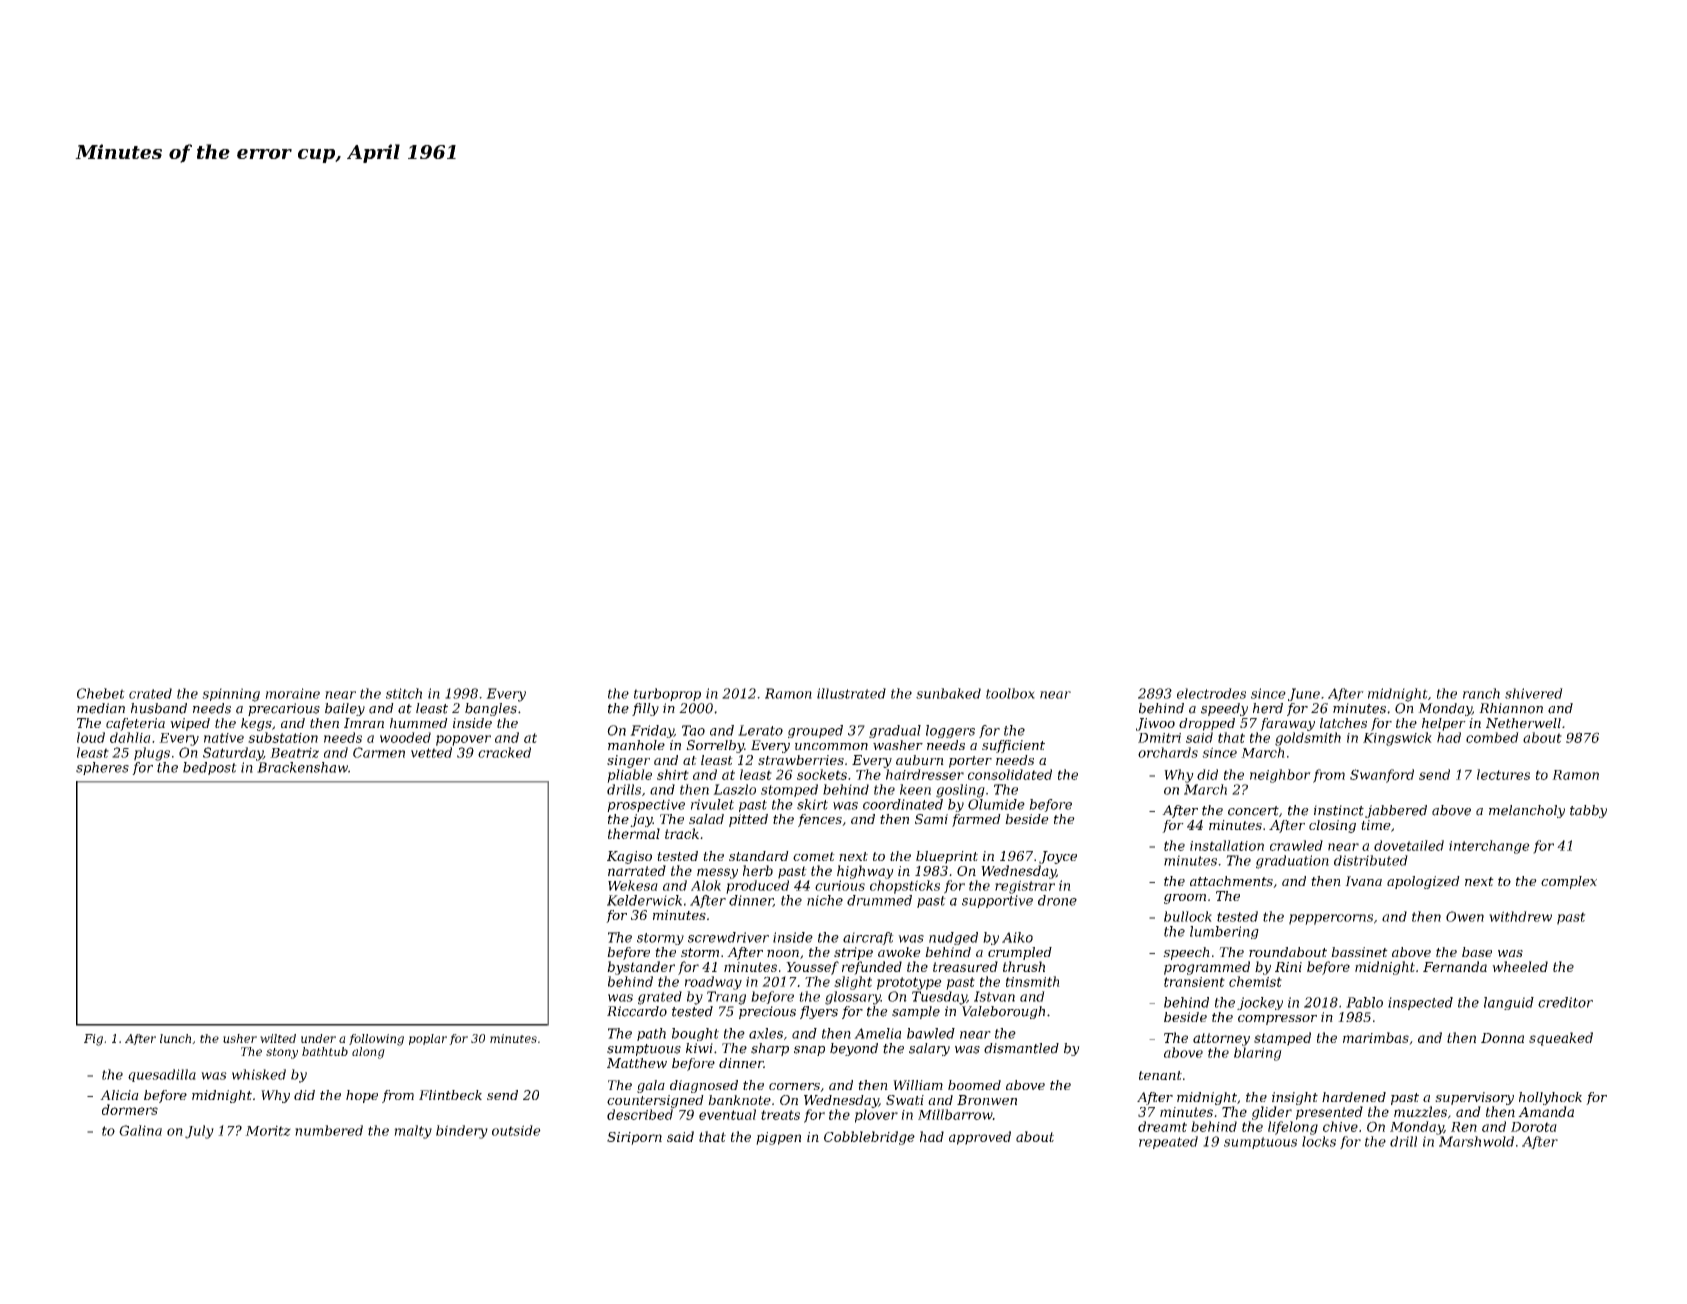 The height and width of the screenshot is (1304, 1687). I want to click on Fernanda, so click(1455, 966).
